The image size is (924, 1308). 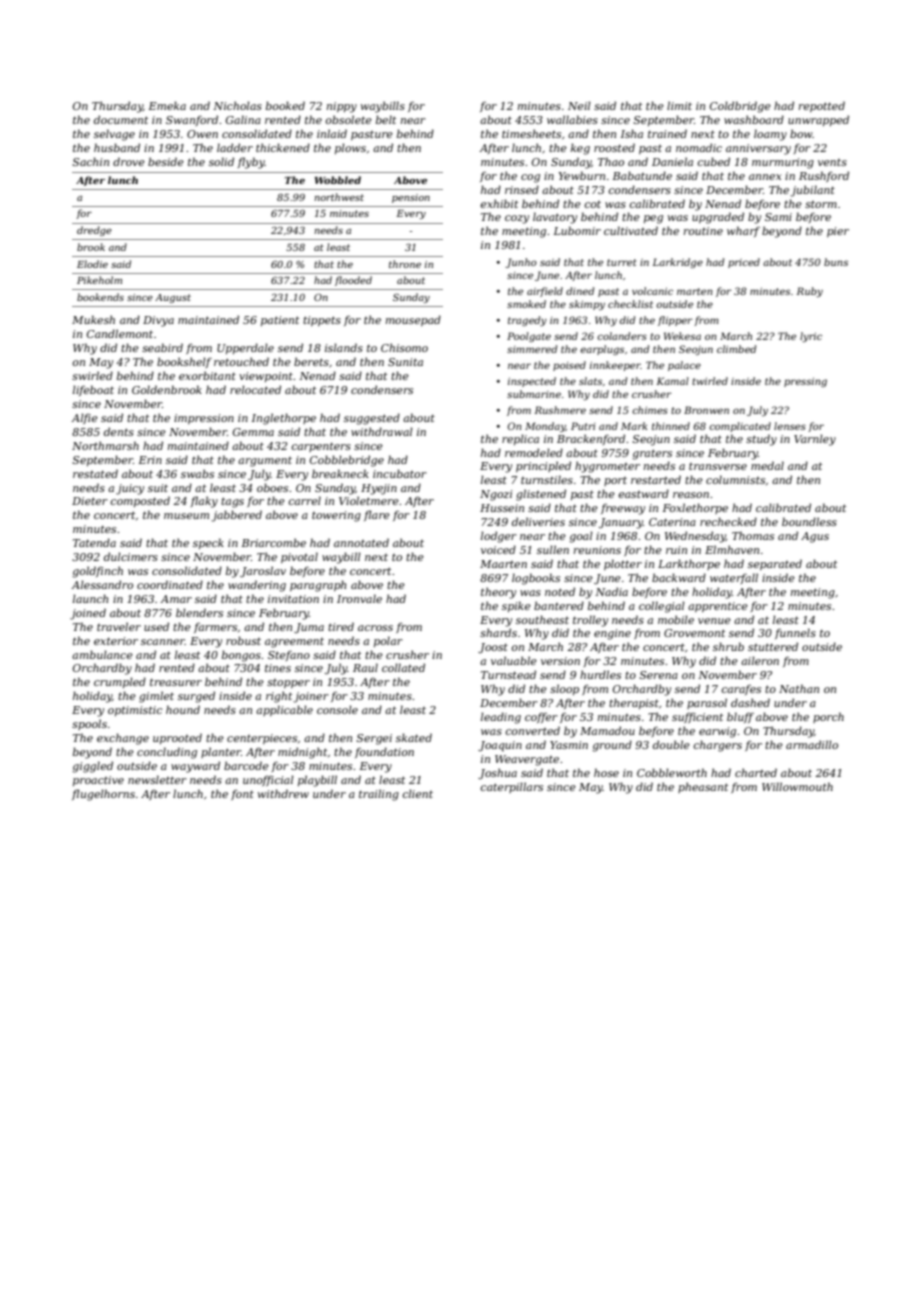 I want to click on speck, so click(x=208, y=543).
